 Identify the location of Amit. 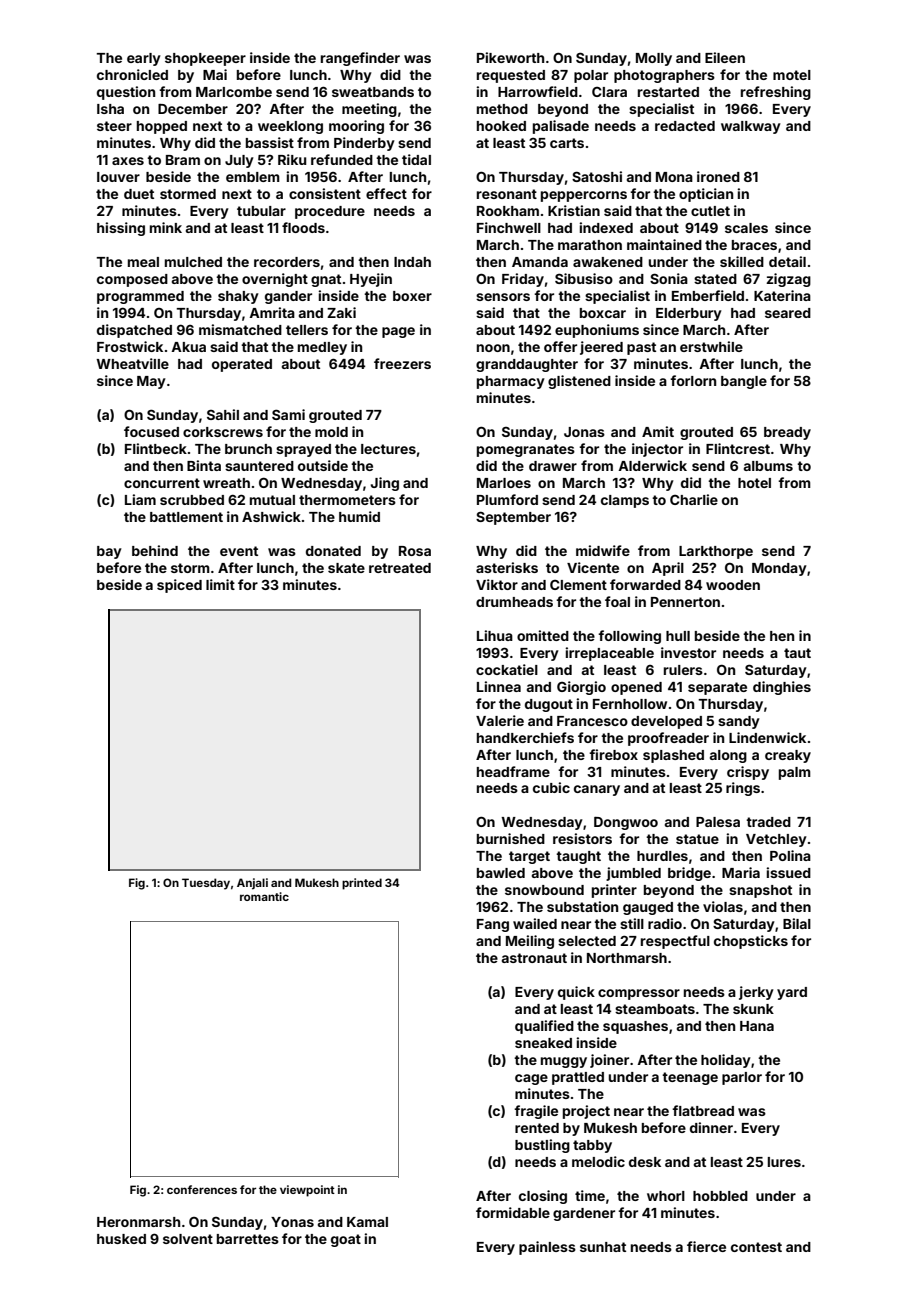
(658, 431).
